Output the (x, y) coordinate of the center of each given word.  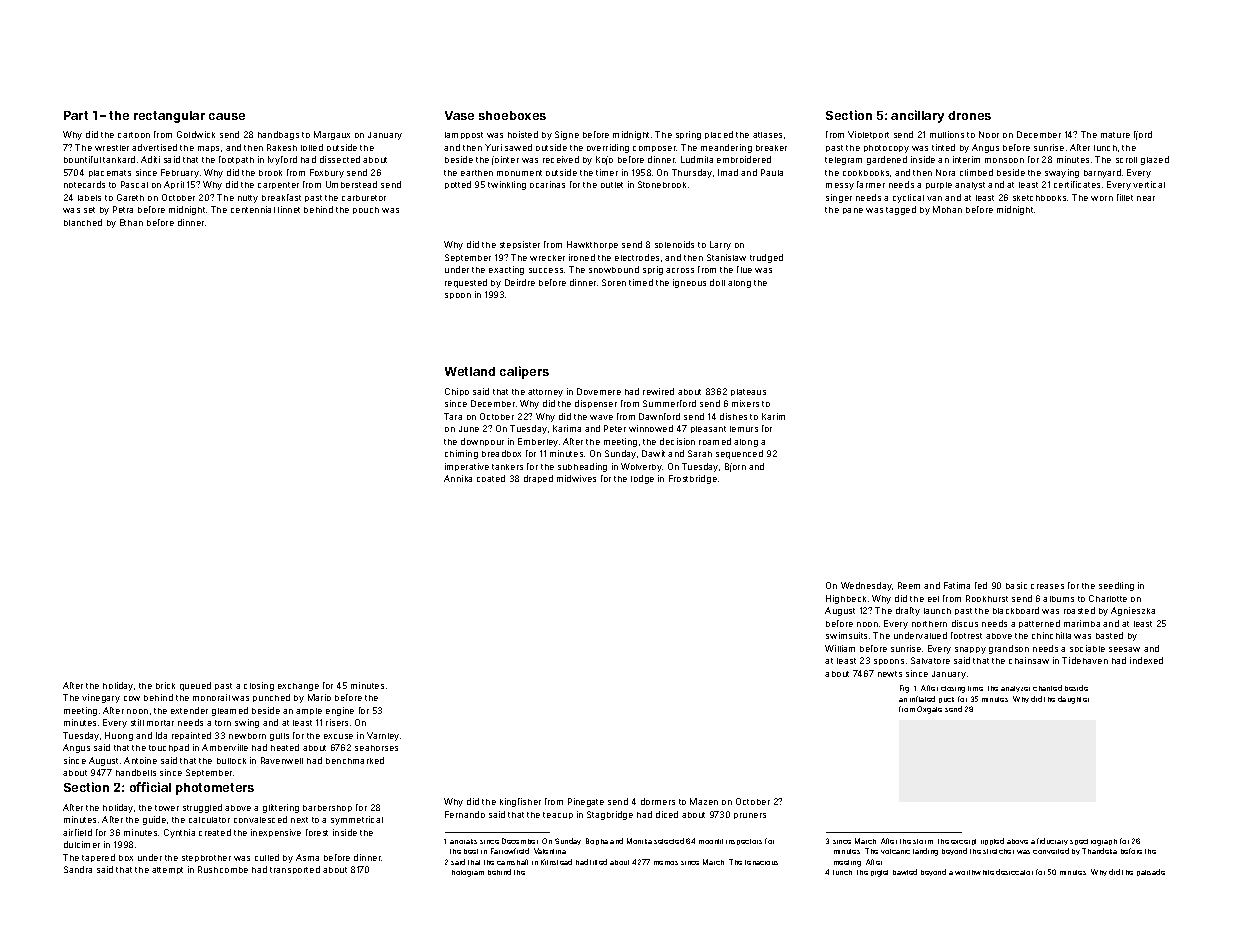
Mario (319, 697)
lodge (642, 479)
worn (1102, 198)
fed (981, 585)
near (1146, 198)
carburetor (364, 198)
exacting (506, 270)
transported (295, 870)
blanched (83, 222)
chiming (461, 454)
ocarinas (547, 184)
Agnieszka (1133, 611)
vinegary (101, 698)
